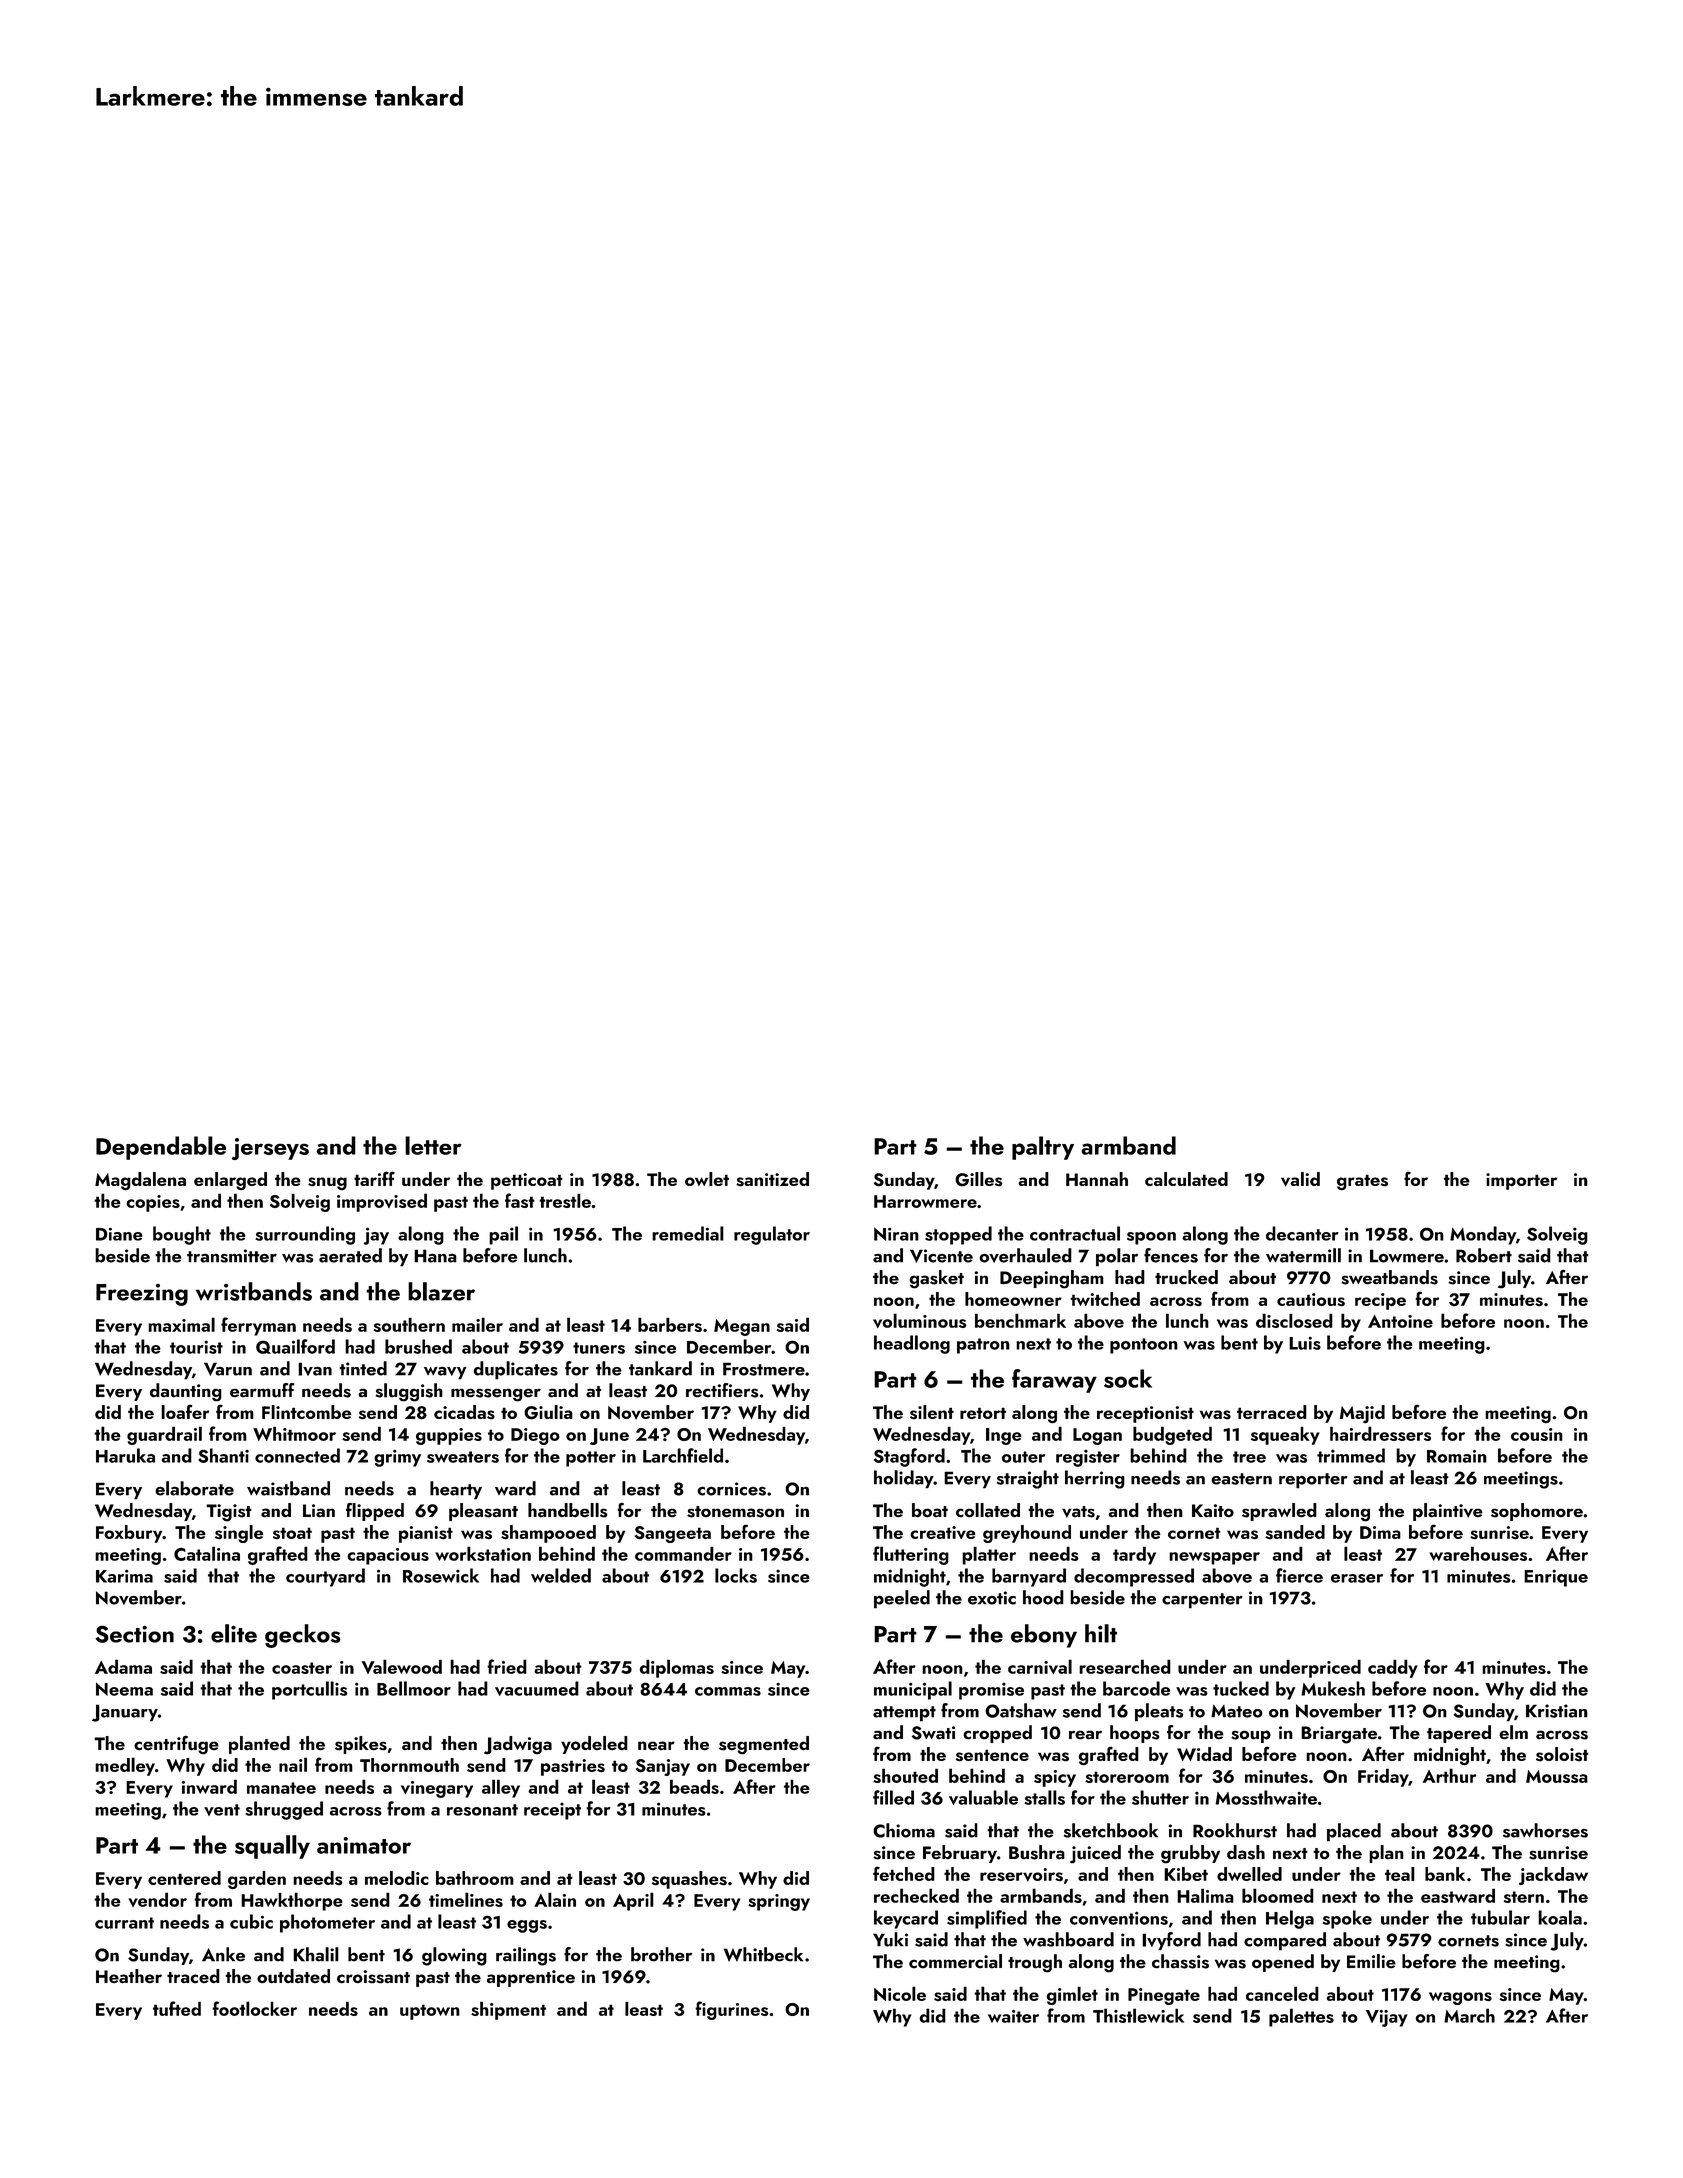 The image size is (1683, 2178). Describe the element at coordinates (772, 1179) in the image. I see `sanitized` at that location.
